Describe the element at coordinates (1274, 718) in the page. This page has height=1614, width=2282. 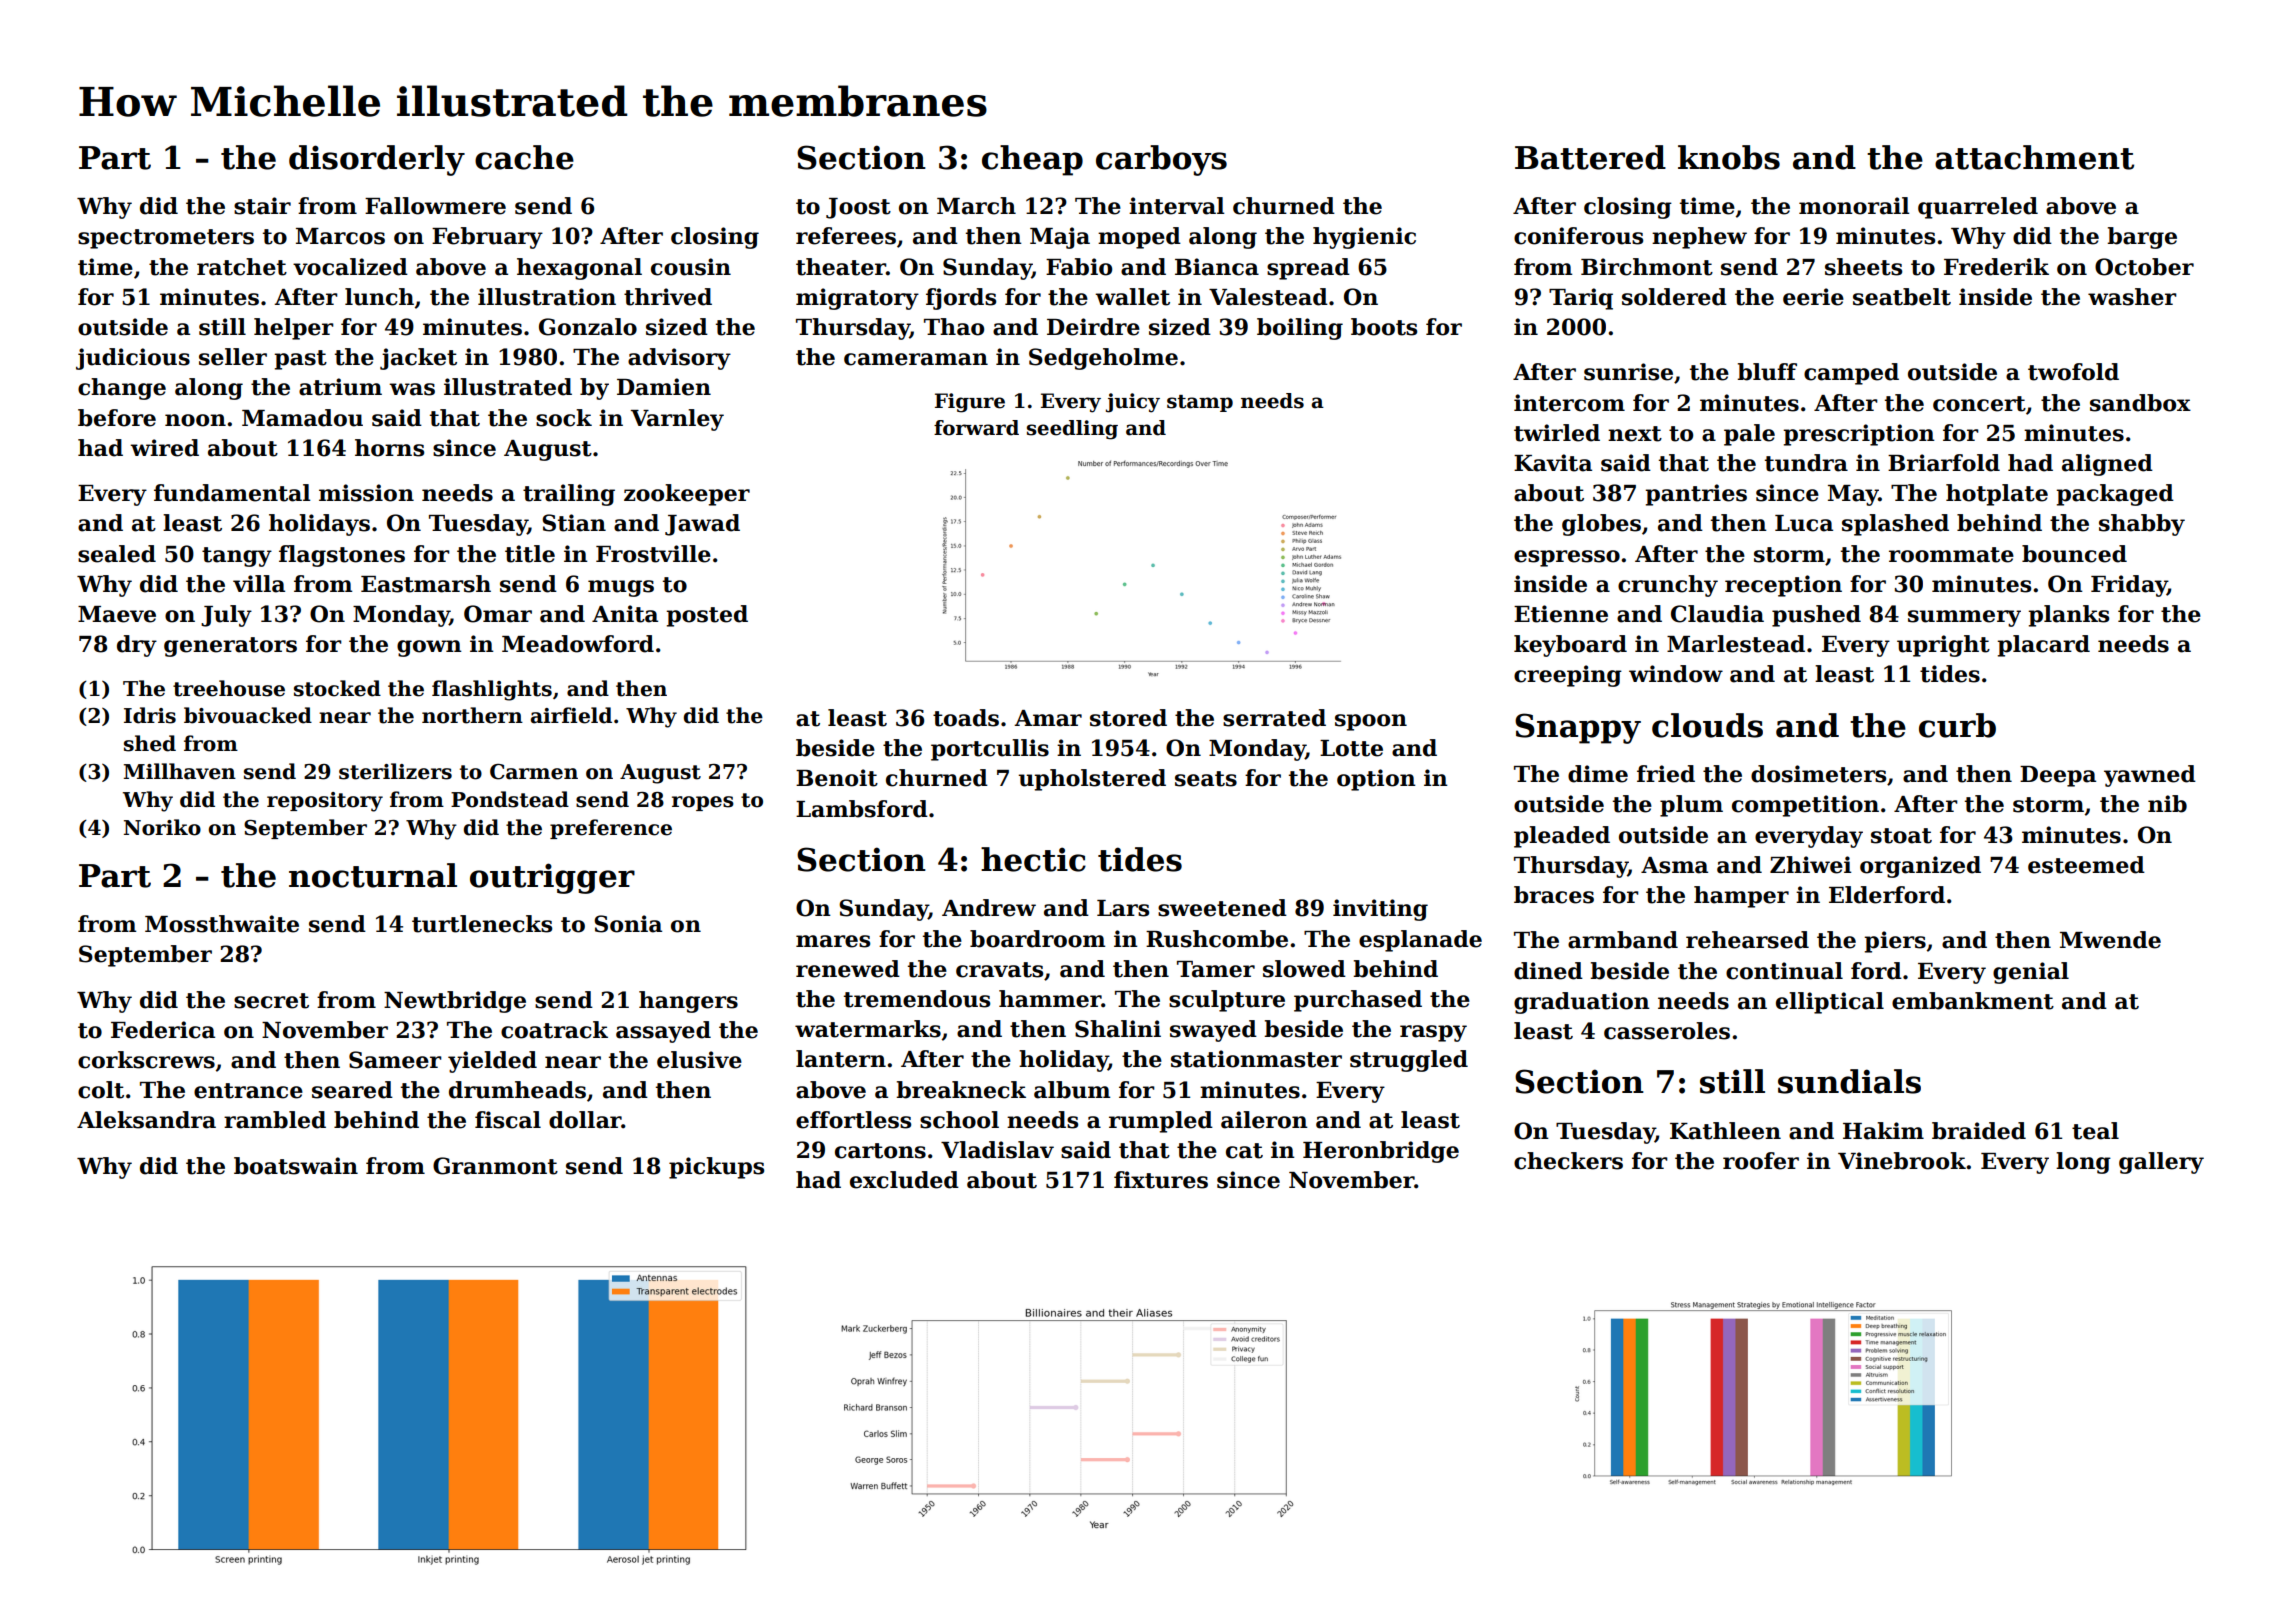
I see `serrated` at that location.
